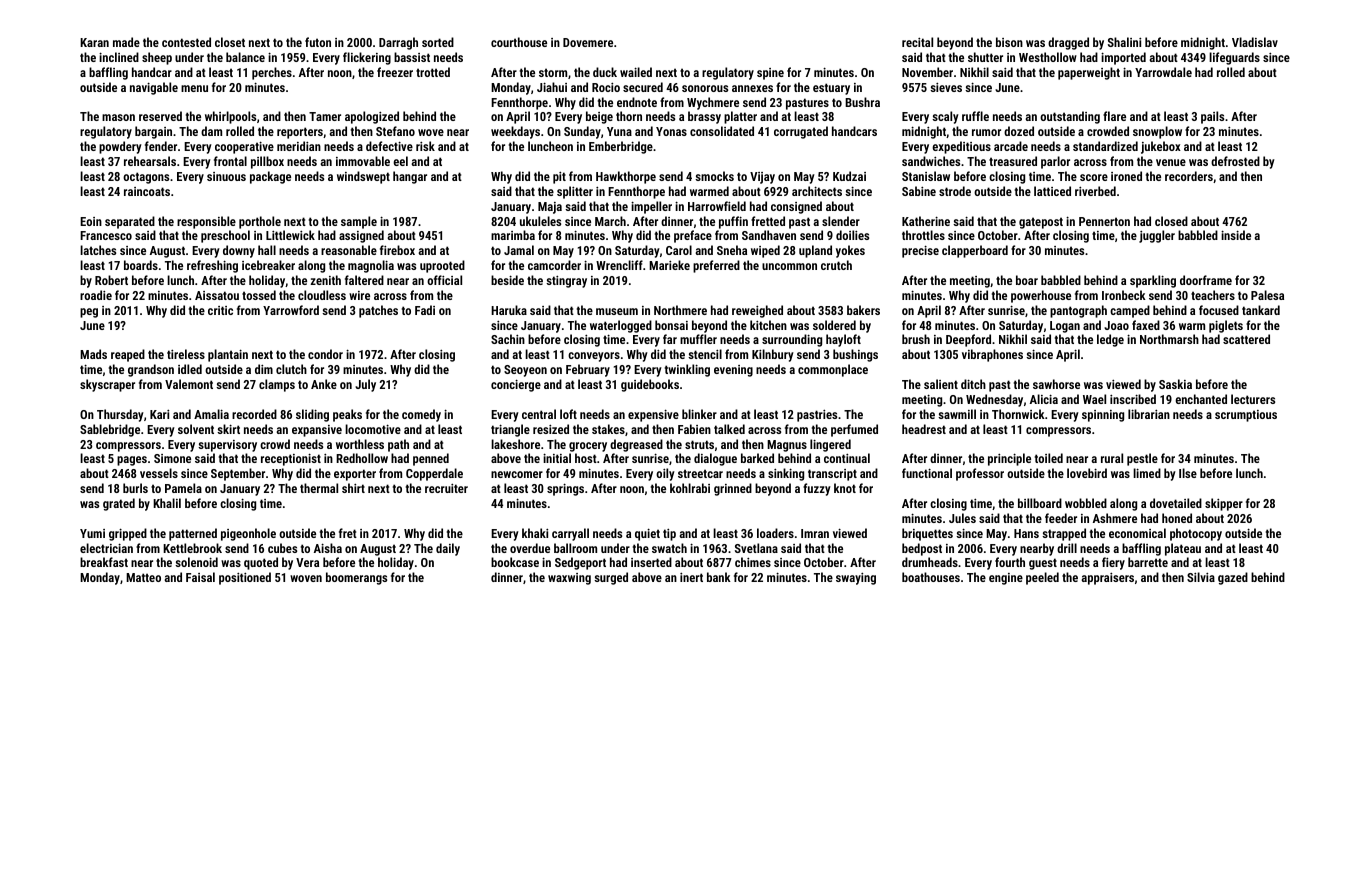 This screenshot has width=1372, height=887. What do you see at coordinates (1171, 221) in the screenshot?
I see `closed` at bounding box center [1171, 221].
